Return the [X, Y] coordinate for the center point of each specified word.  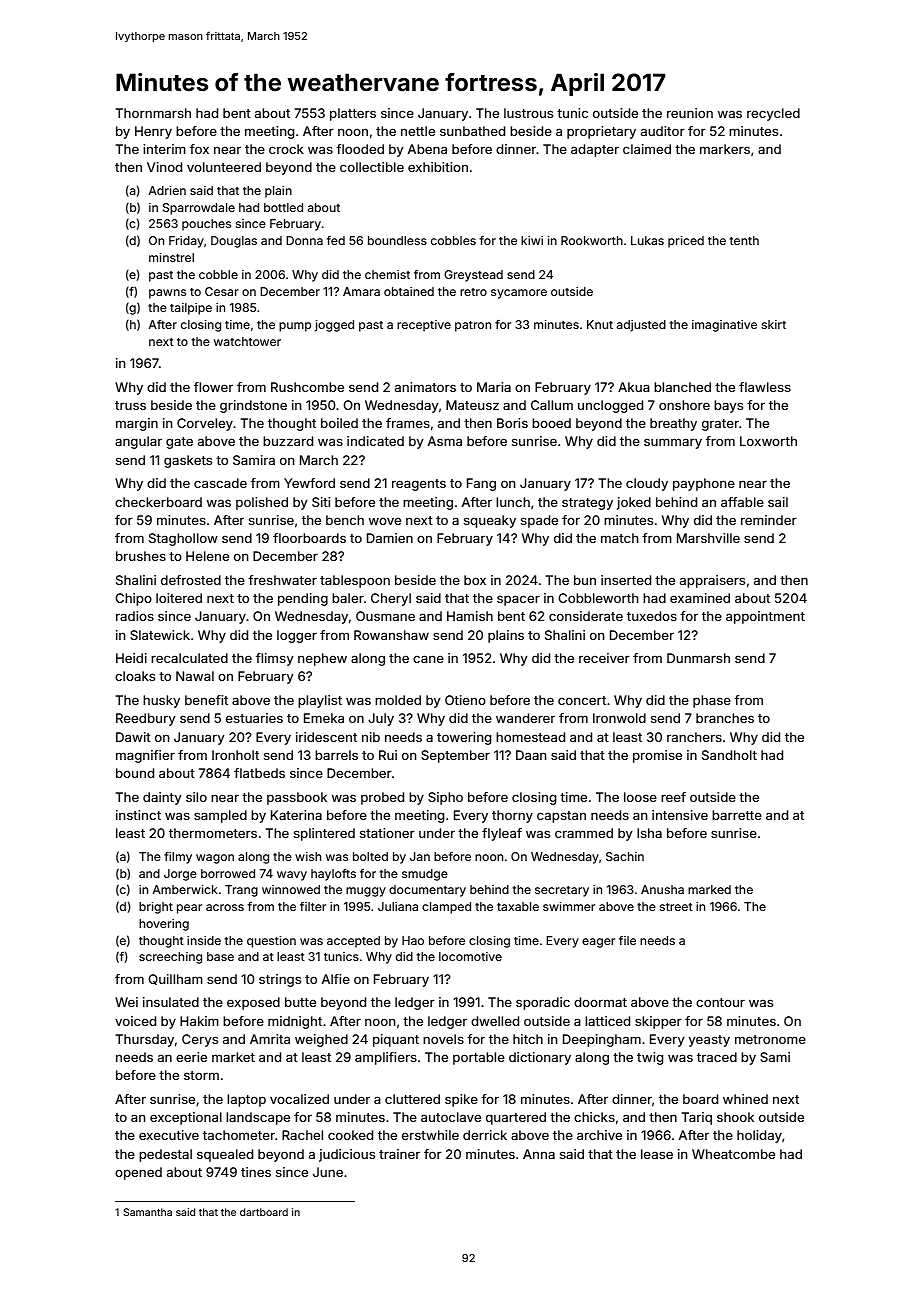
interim [164, 149]
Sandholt [729, 755]
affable [742, 502]
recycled [773, 114]
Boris [512, 423]
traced [717, 1057]
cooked [350, 1135]
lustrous [528, 113]
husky [161, 701]
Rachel [302, 1135]
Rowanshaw [391, 635]
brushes [141, 556]
